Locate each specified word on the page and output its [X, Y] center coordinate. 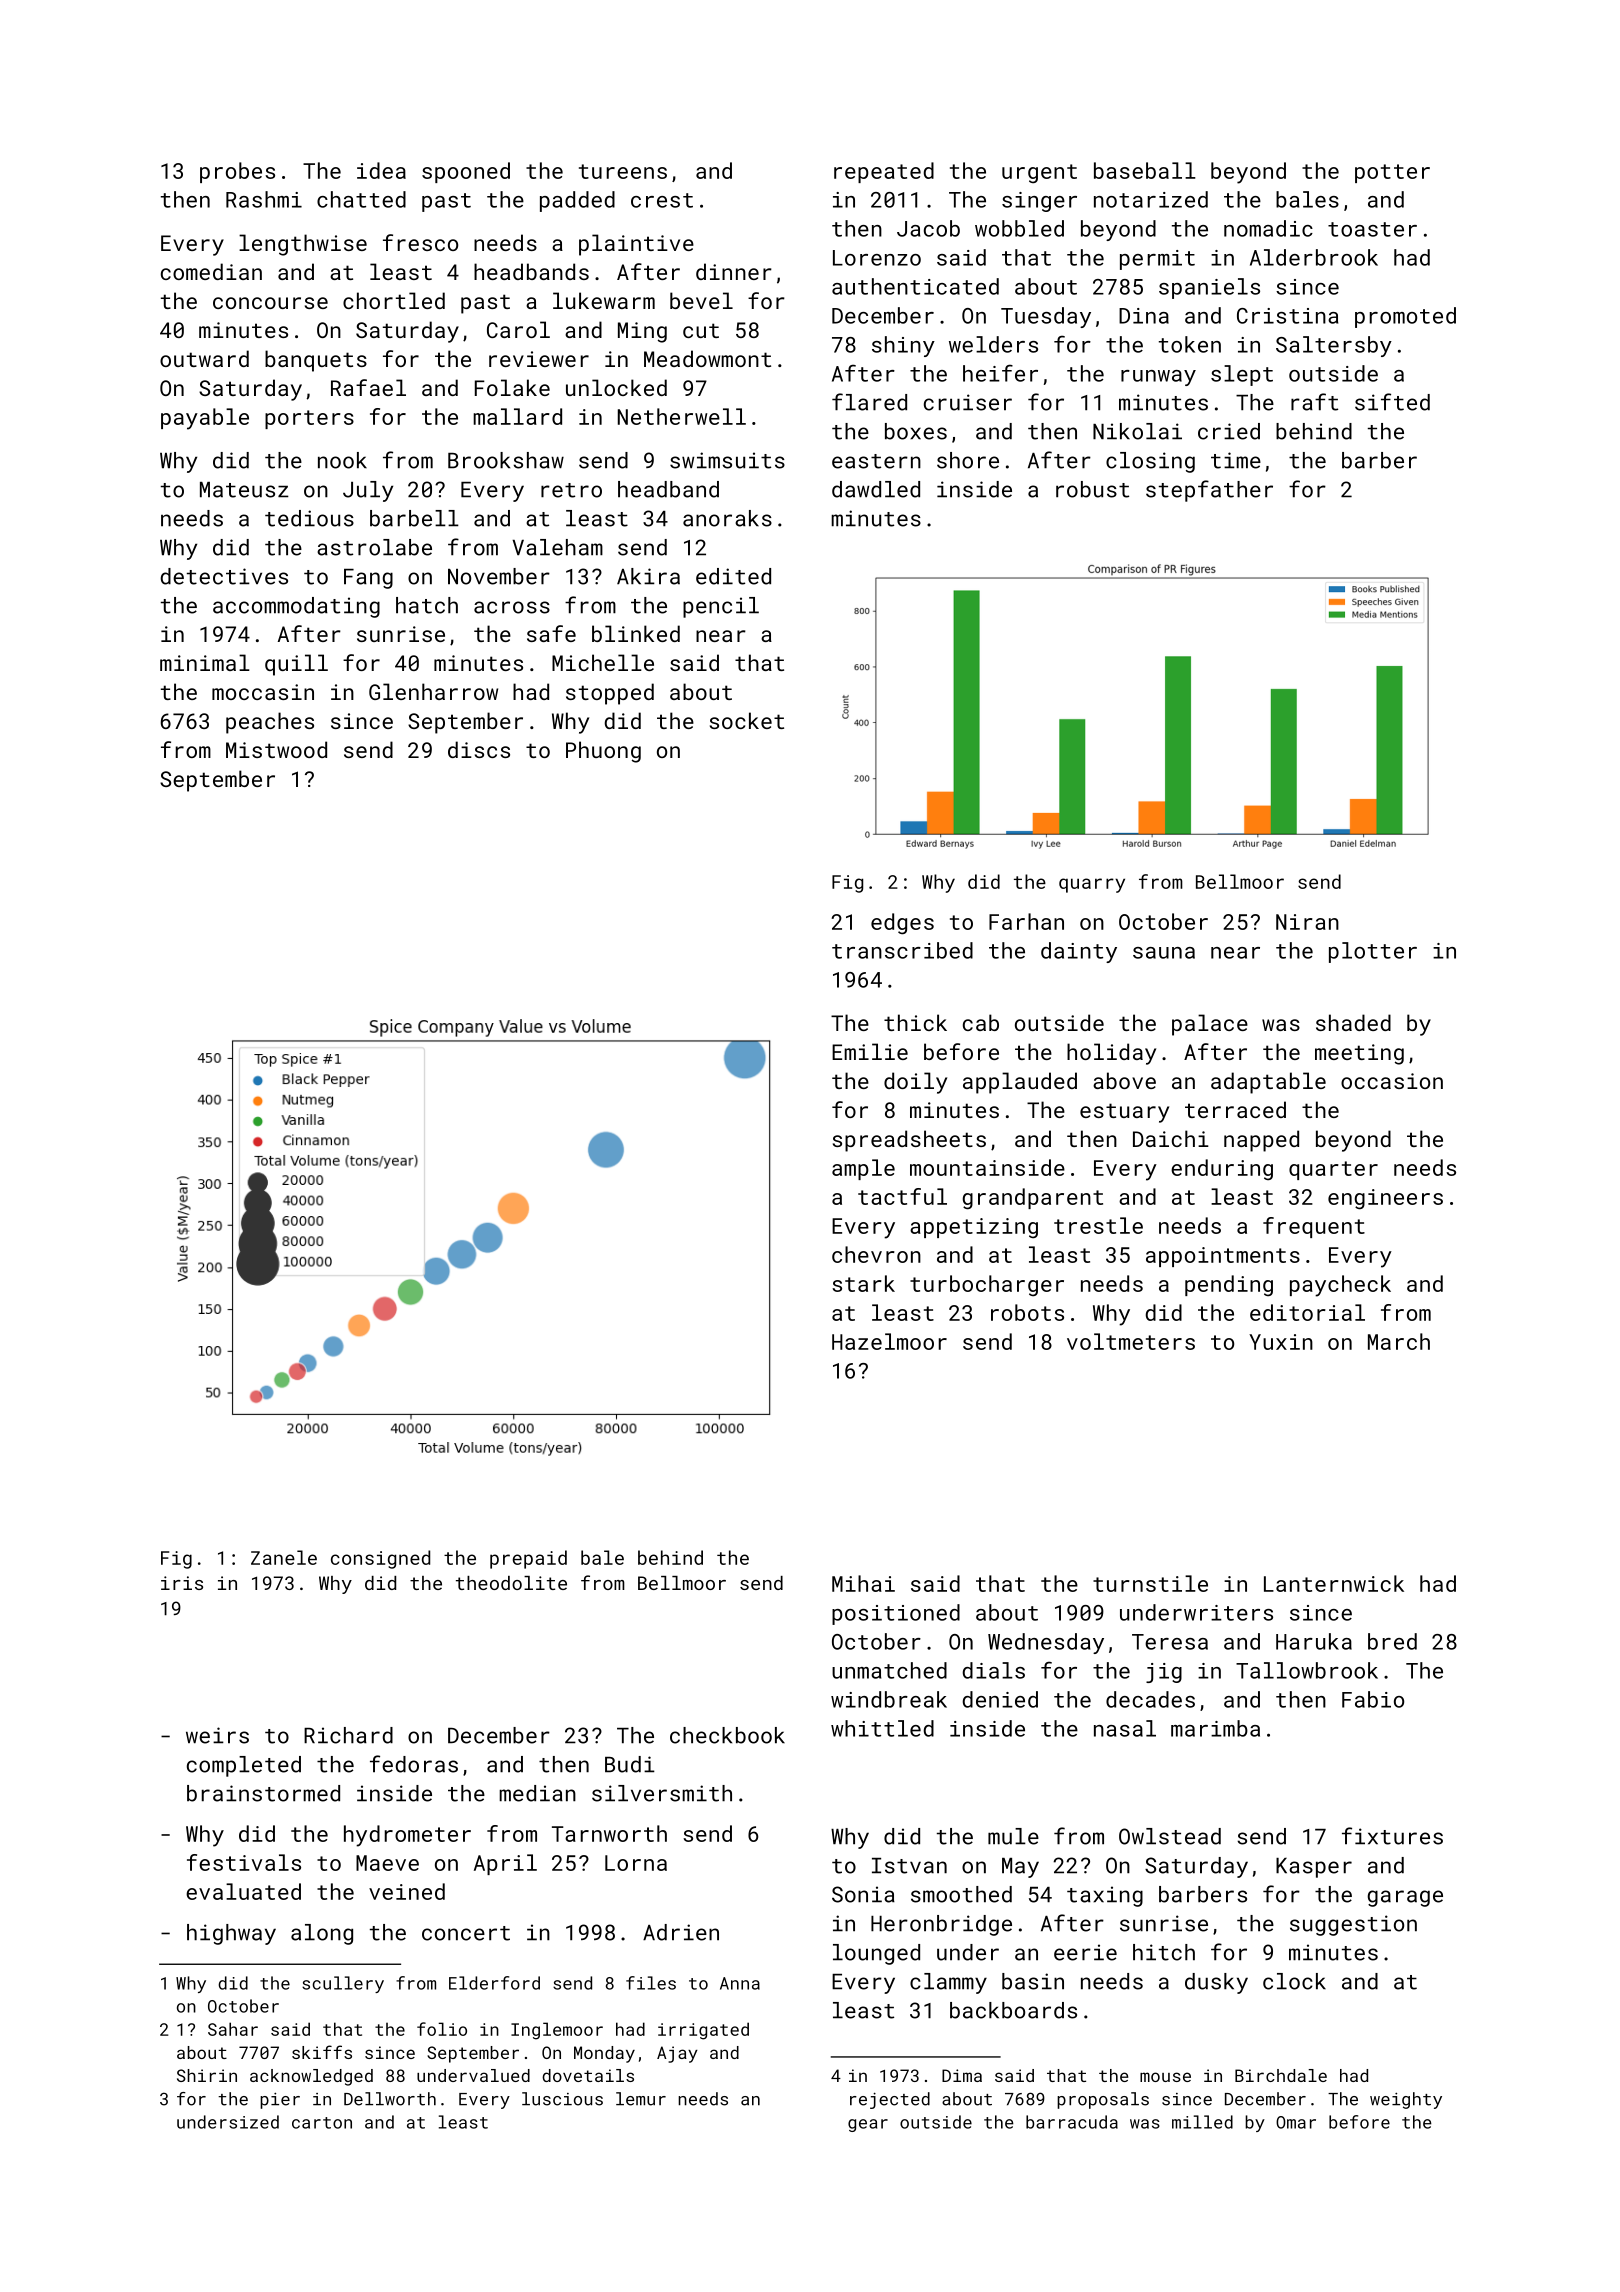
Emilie [870, 1051]
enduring [1222, 1170]
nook [342, 460]
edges [902, 924]
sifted [1392, 402]
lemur [641, 2099]
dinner [734, 271]
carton [322, 2123]
